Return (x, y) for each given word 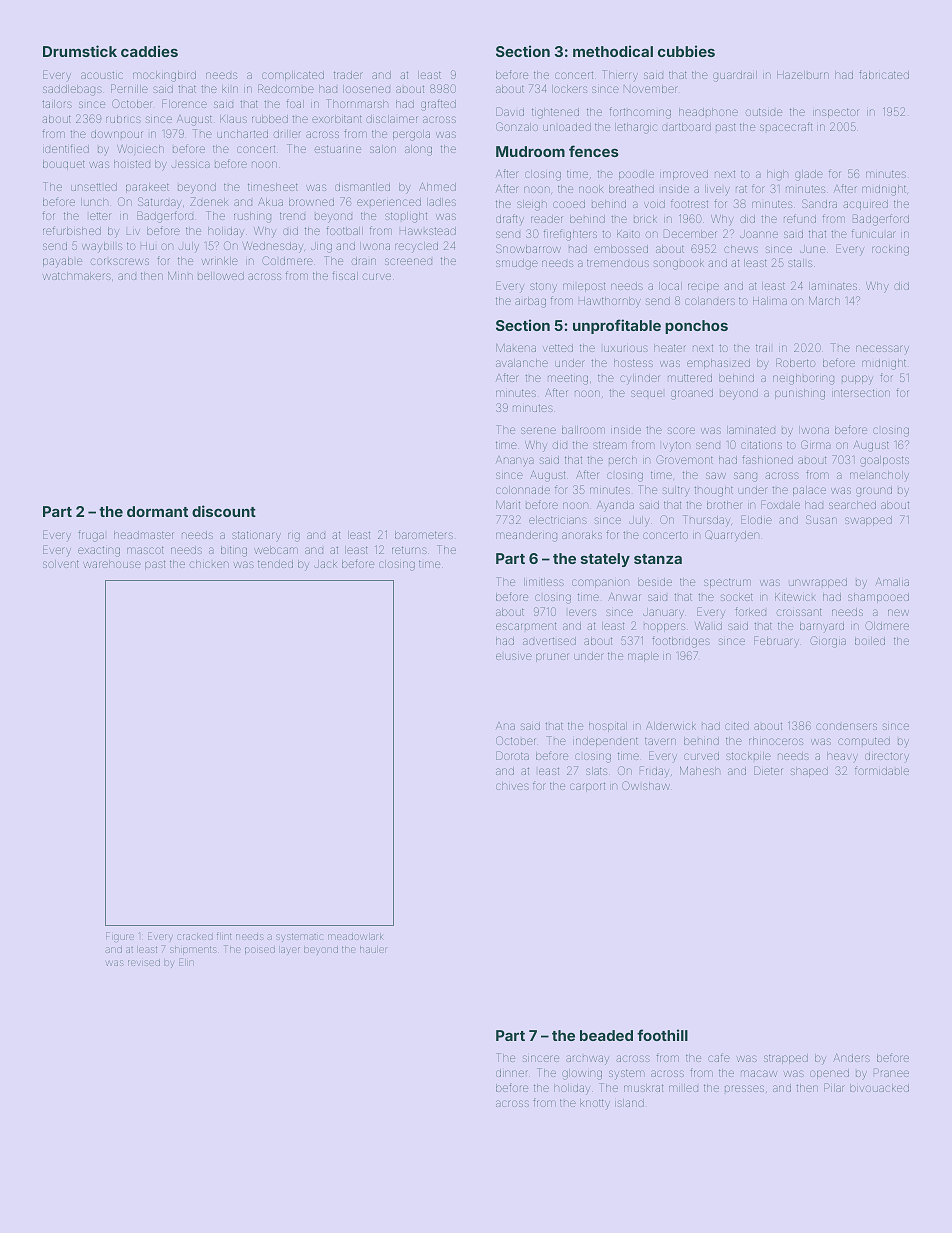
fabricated (884, 74)
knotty (595, 1103)
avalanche (522, 363)
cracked (195, 937)
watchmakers (77, 276)
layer (290, 950)
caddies (149, 51)
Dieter (768, 770)
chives (512, 786)
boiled (870, 641)
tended (275, 564)
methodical (613, 51)
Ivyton (676, 447)
